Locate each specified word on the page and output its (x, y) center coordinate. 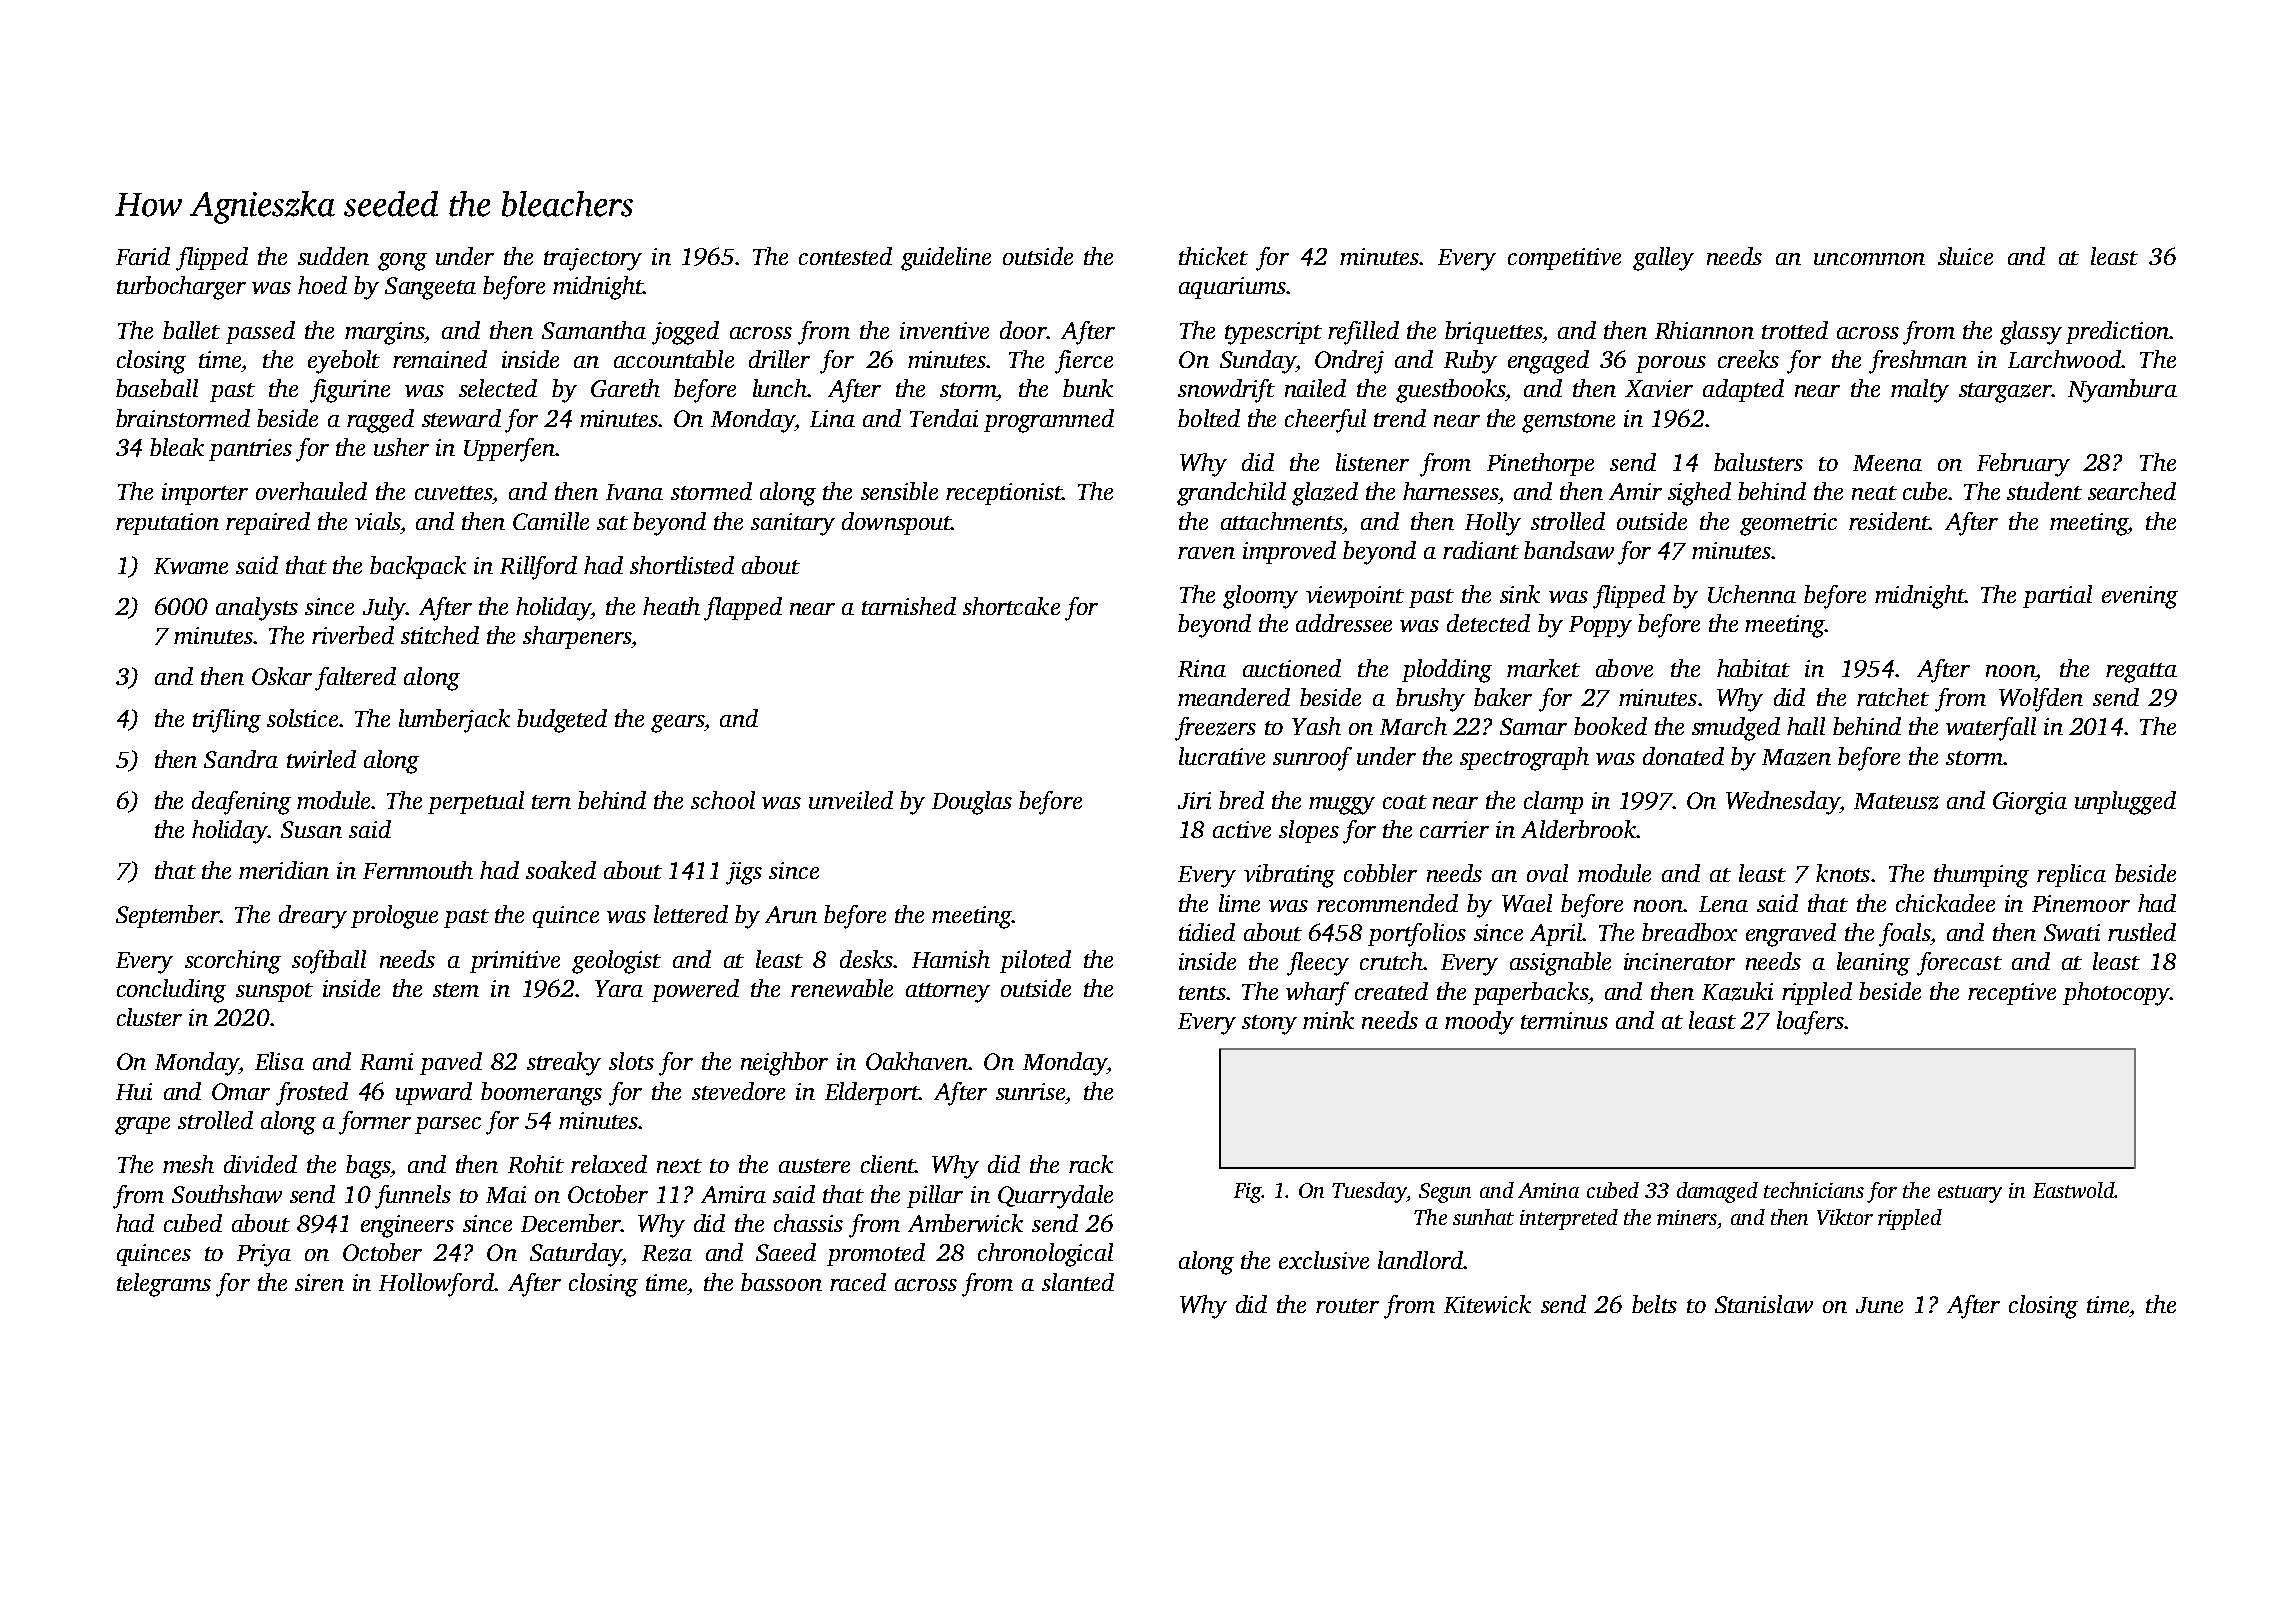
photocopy (2116, 994)
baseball (157, 388)
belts (1654, 1304)
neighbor (784, 1064)
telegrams (164, 1285)
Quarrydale (1055, 1197)
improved (1289, 552)
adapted (1743, 390)
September (168, 916)
